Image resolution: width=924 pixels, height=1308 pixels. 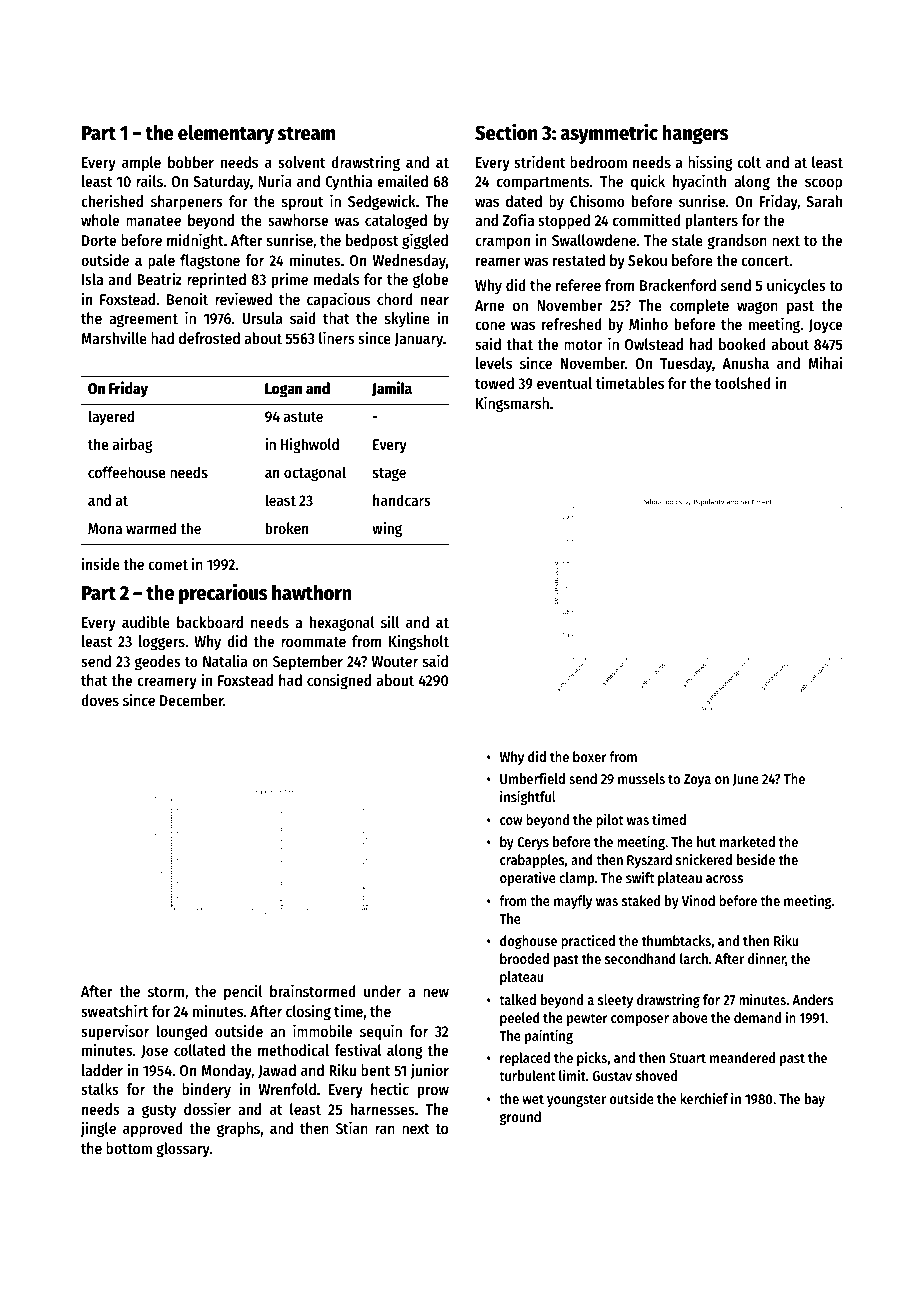 What do you see at coordinates (641, 778) in the image?
I see `mussels` at bounding box center [641, 778].
